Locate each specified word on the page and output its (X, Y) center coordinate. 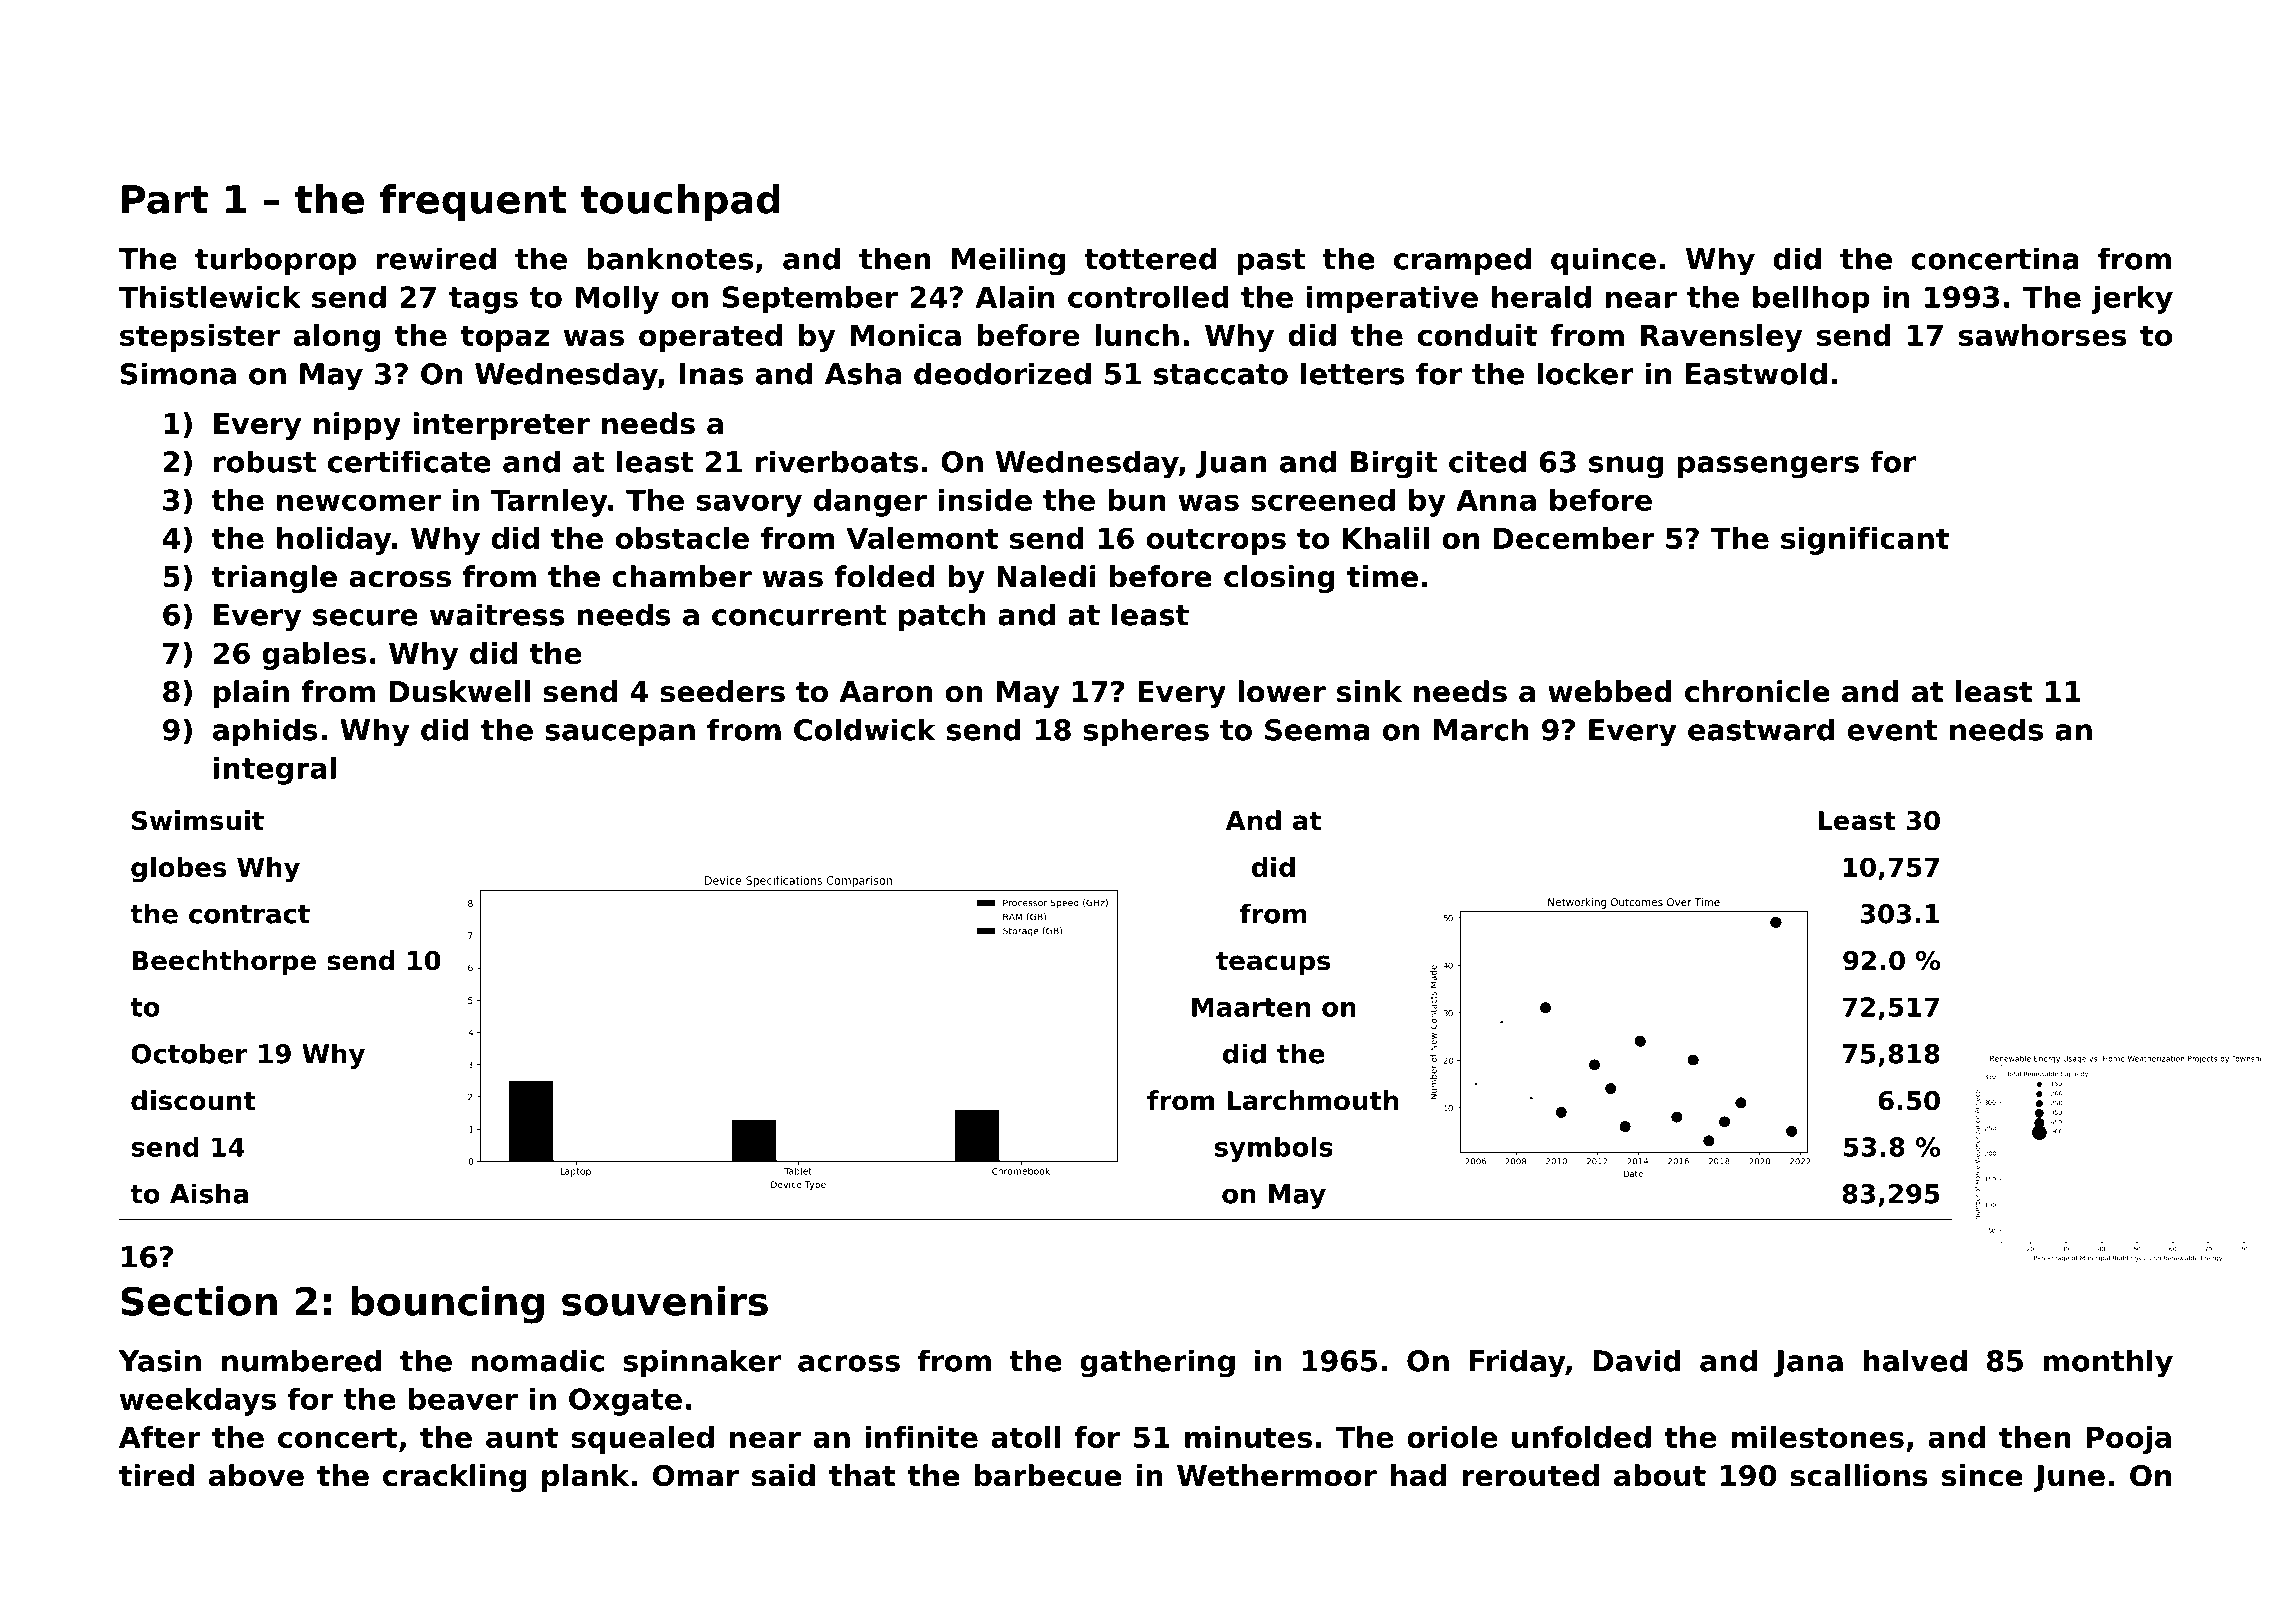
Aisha (209, 1193)
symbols (1274, 1149)
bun (1137, 500)
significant (1865, 541)
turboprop (275, 261)
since (1982, 1475)
